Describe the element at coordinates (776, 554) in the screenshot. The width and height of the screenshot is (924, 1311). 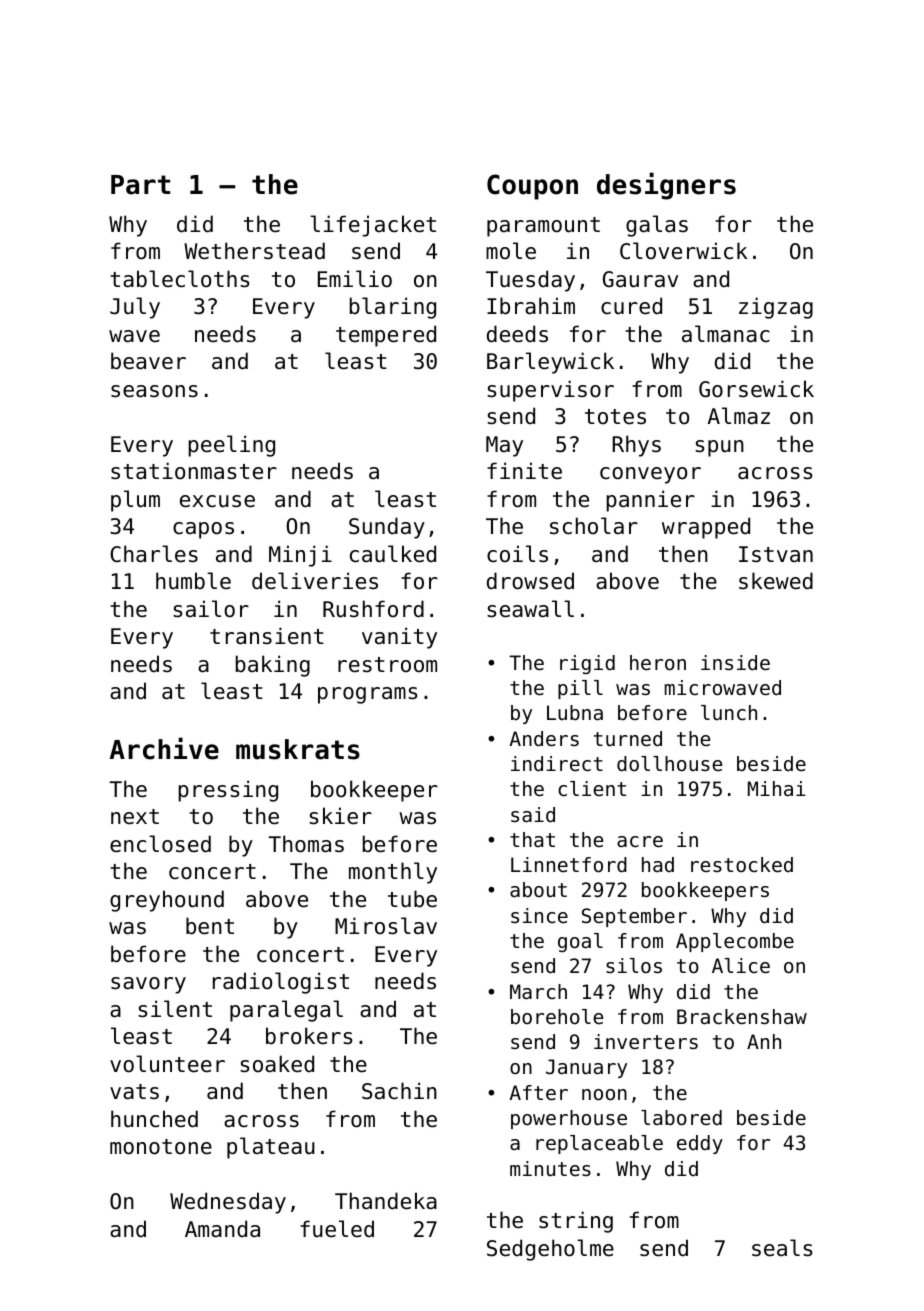
I see `Istvan` at that location.
